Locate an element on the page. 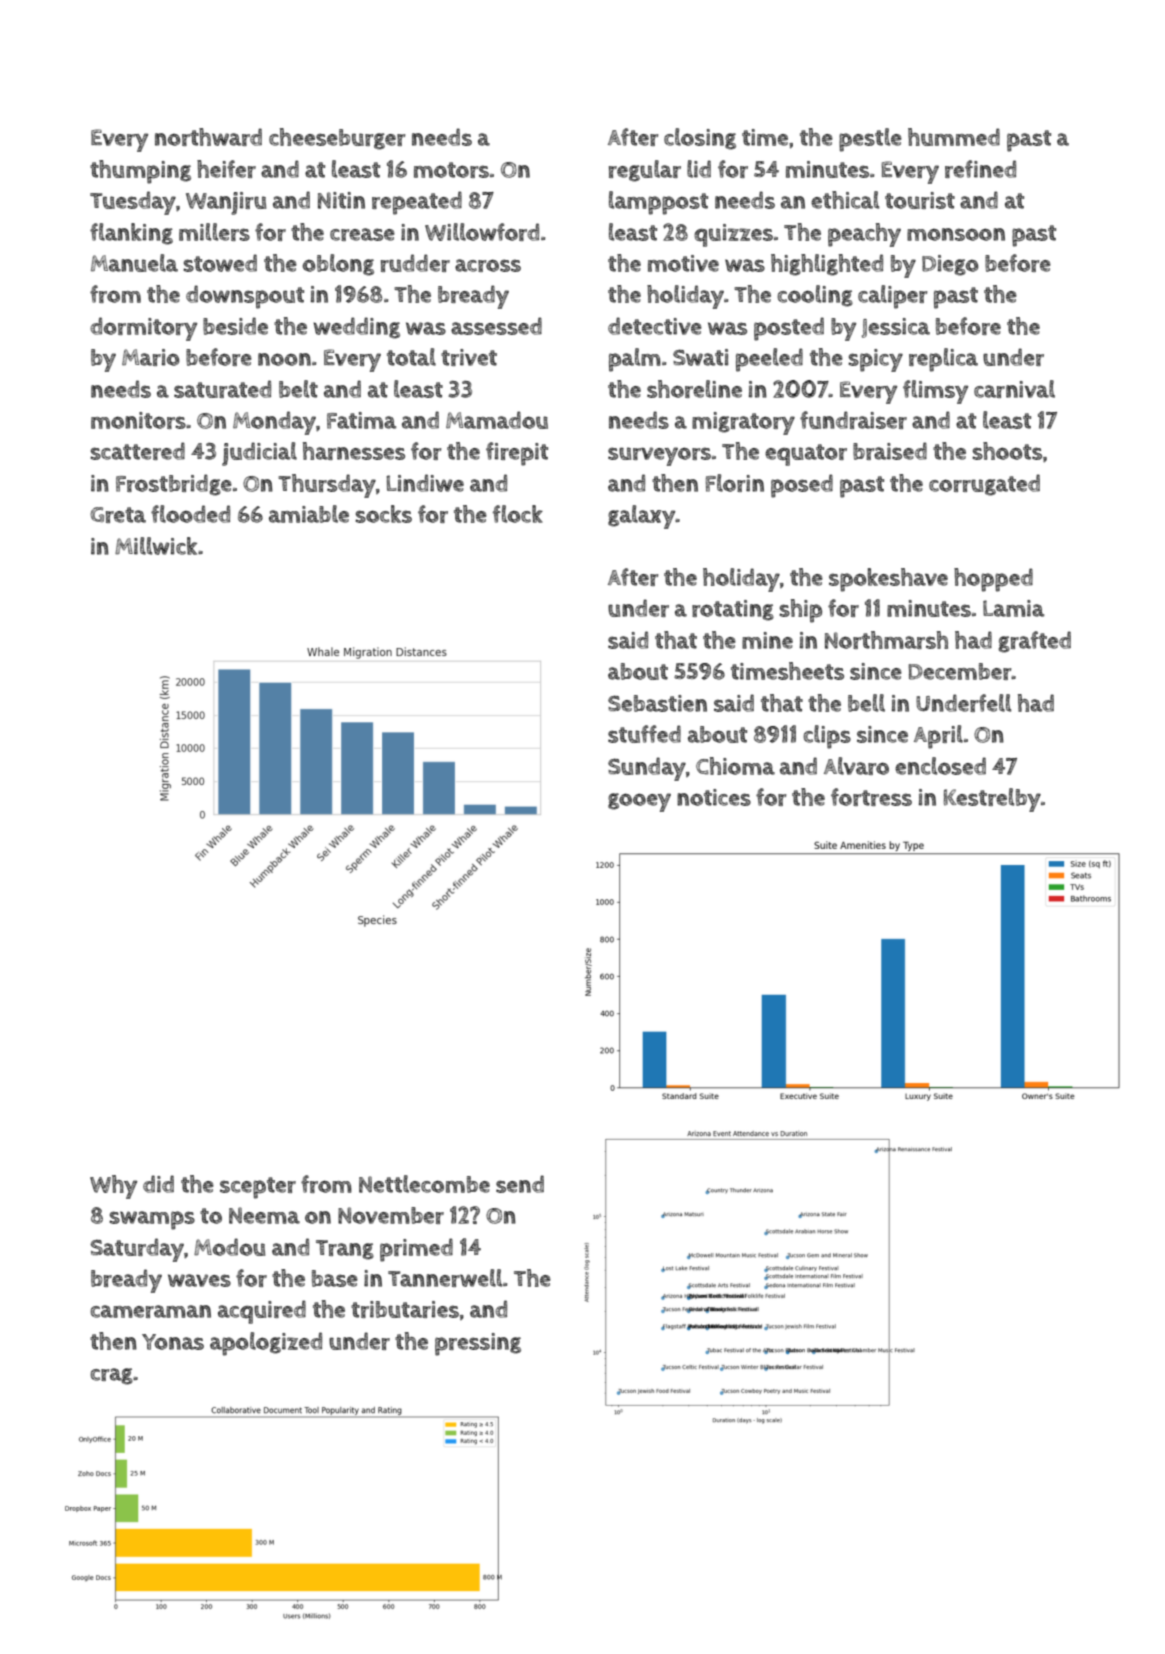 The width and height of the page is (1165, 1654). gooey is located at coordinates (639, 802).
